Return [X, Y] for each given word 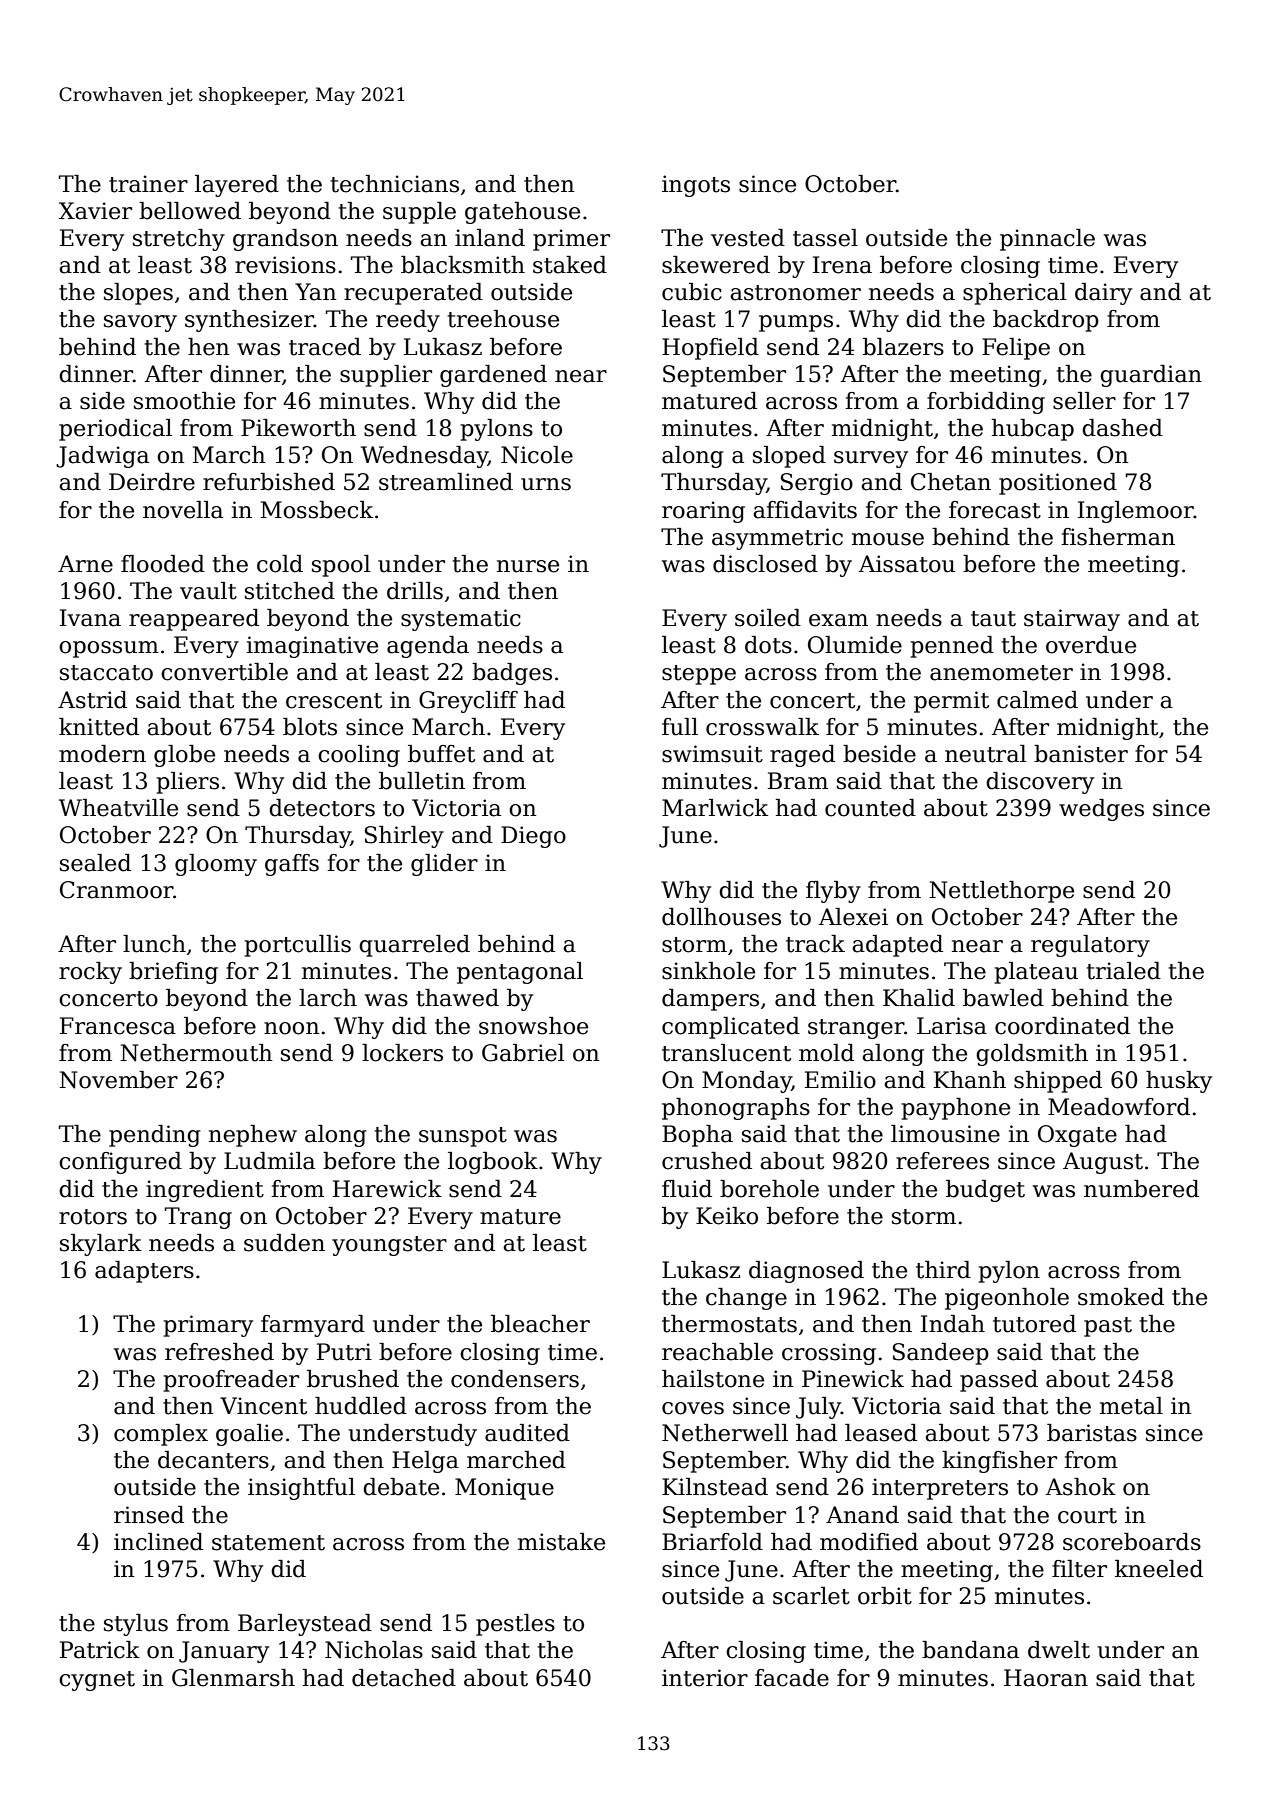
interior [705, 1678]
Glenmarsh [233, 1678]
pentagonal [520, 973]
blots [310, 727]
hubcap [1033, 430]
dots [768, 645]
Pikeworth [298, 428]
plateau [1036, 973]
